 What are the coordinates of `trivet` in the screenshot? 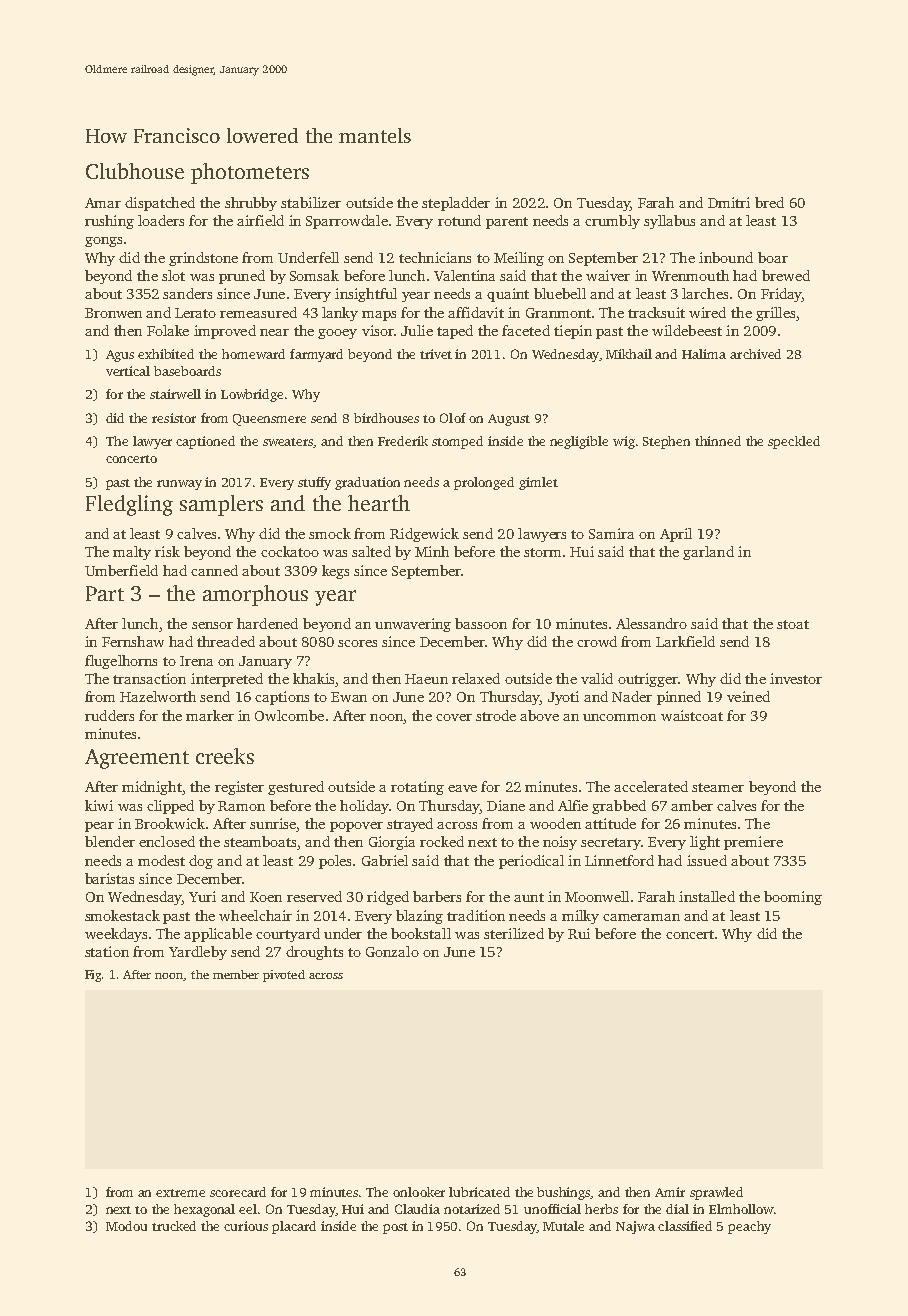 It's located at (436, 354).
